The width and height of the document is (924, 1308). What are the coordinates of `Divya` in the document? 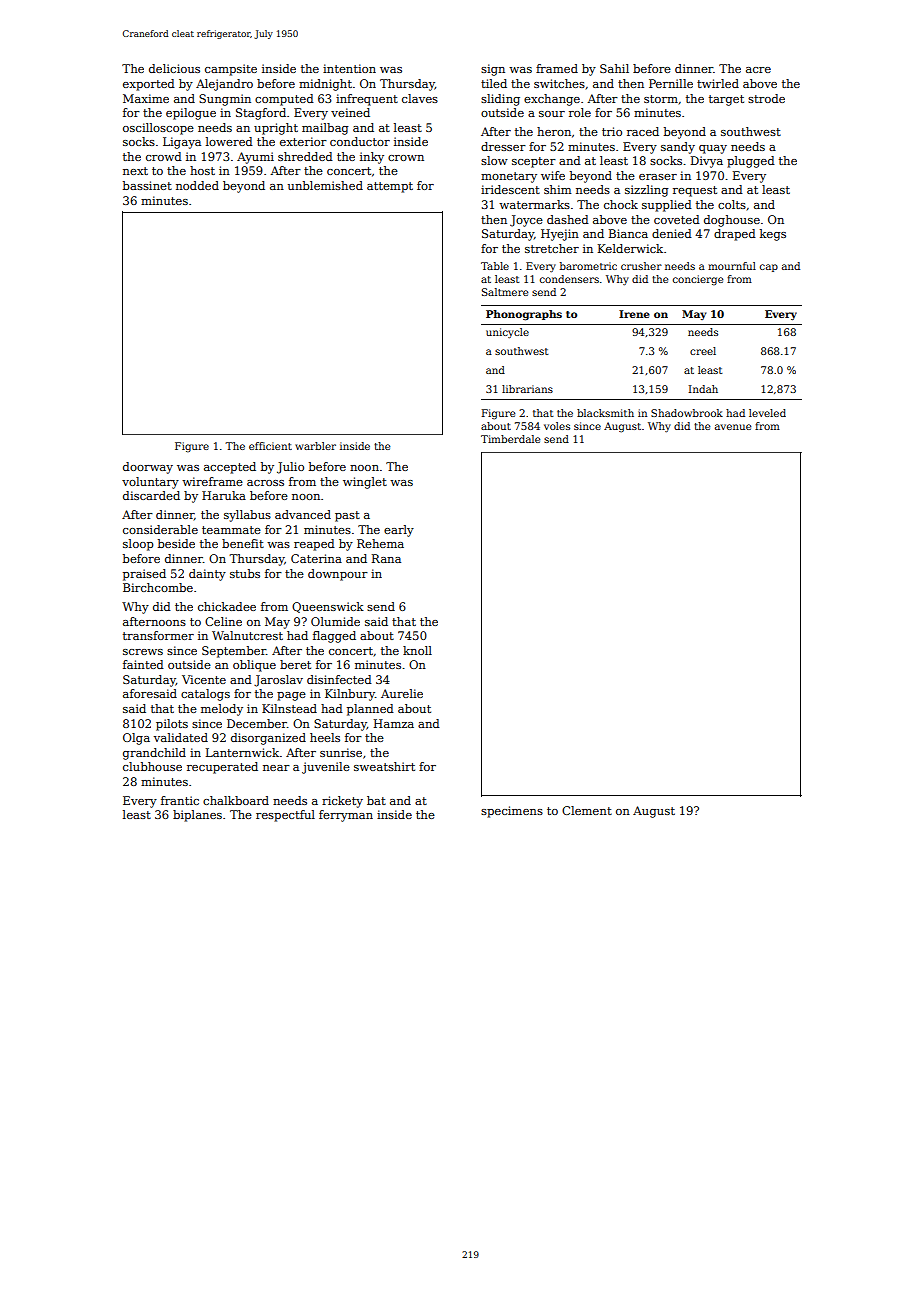 It's located at (707, 162).
